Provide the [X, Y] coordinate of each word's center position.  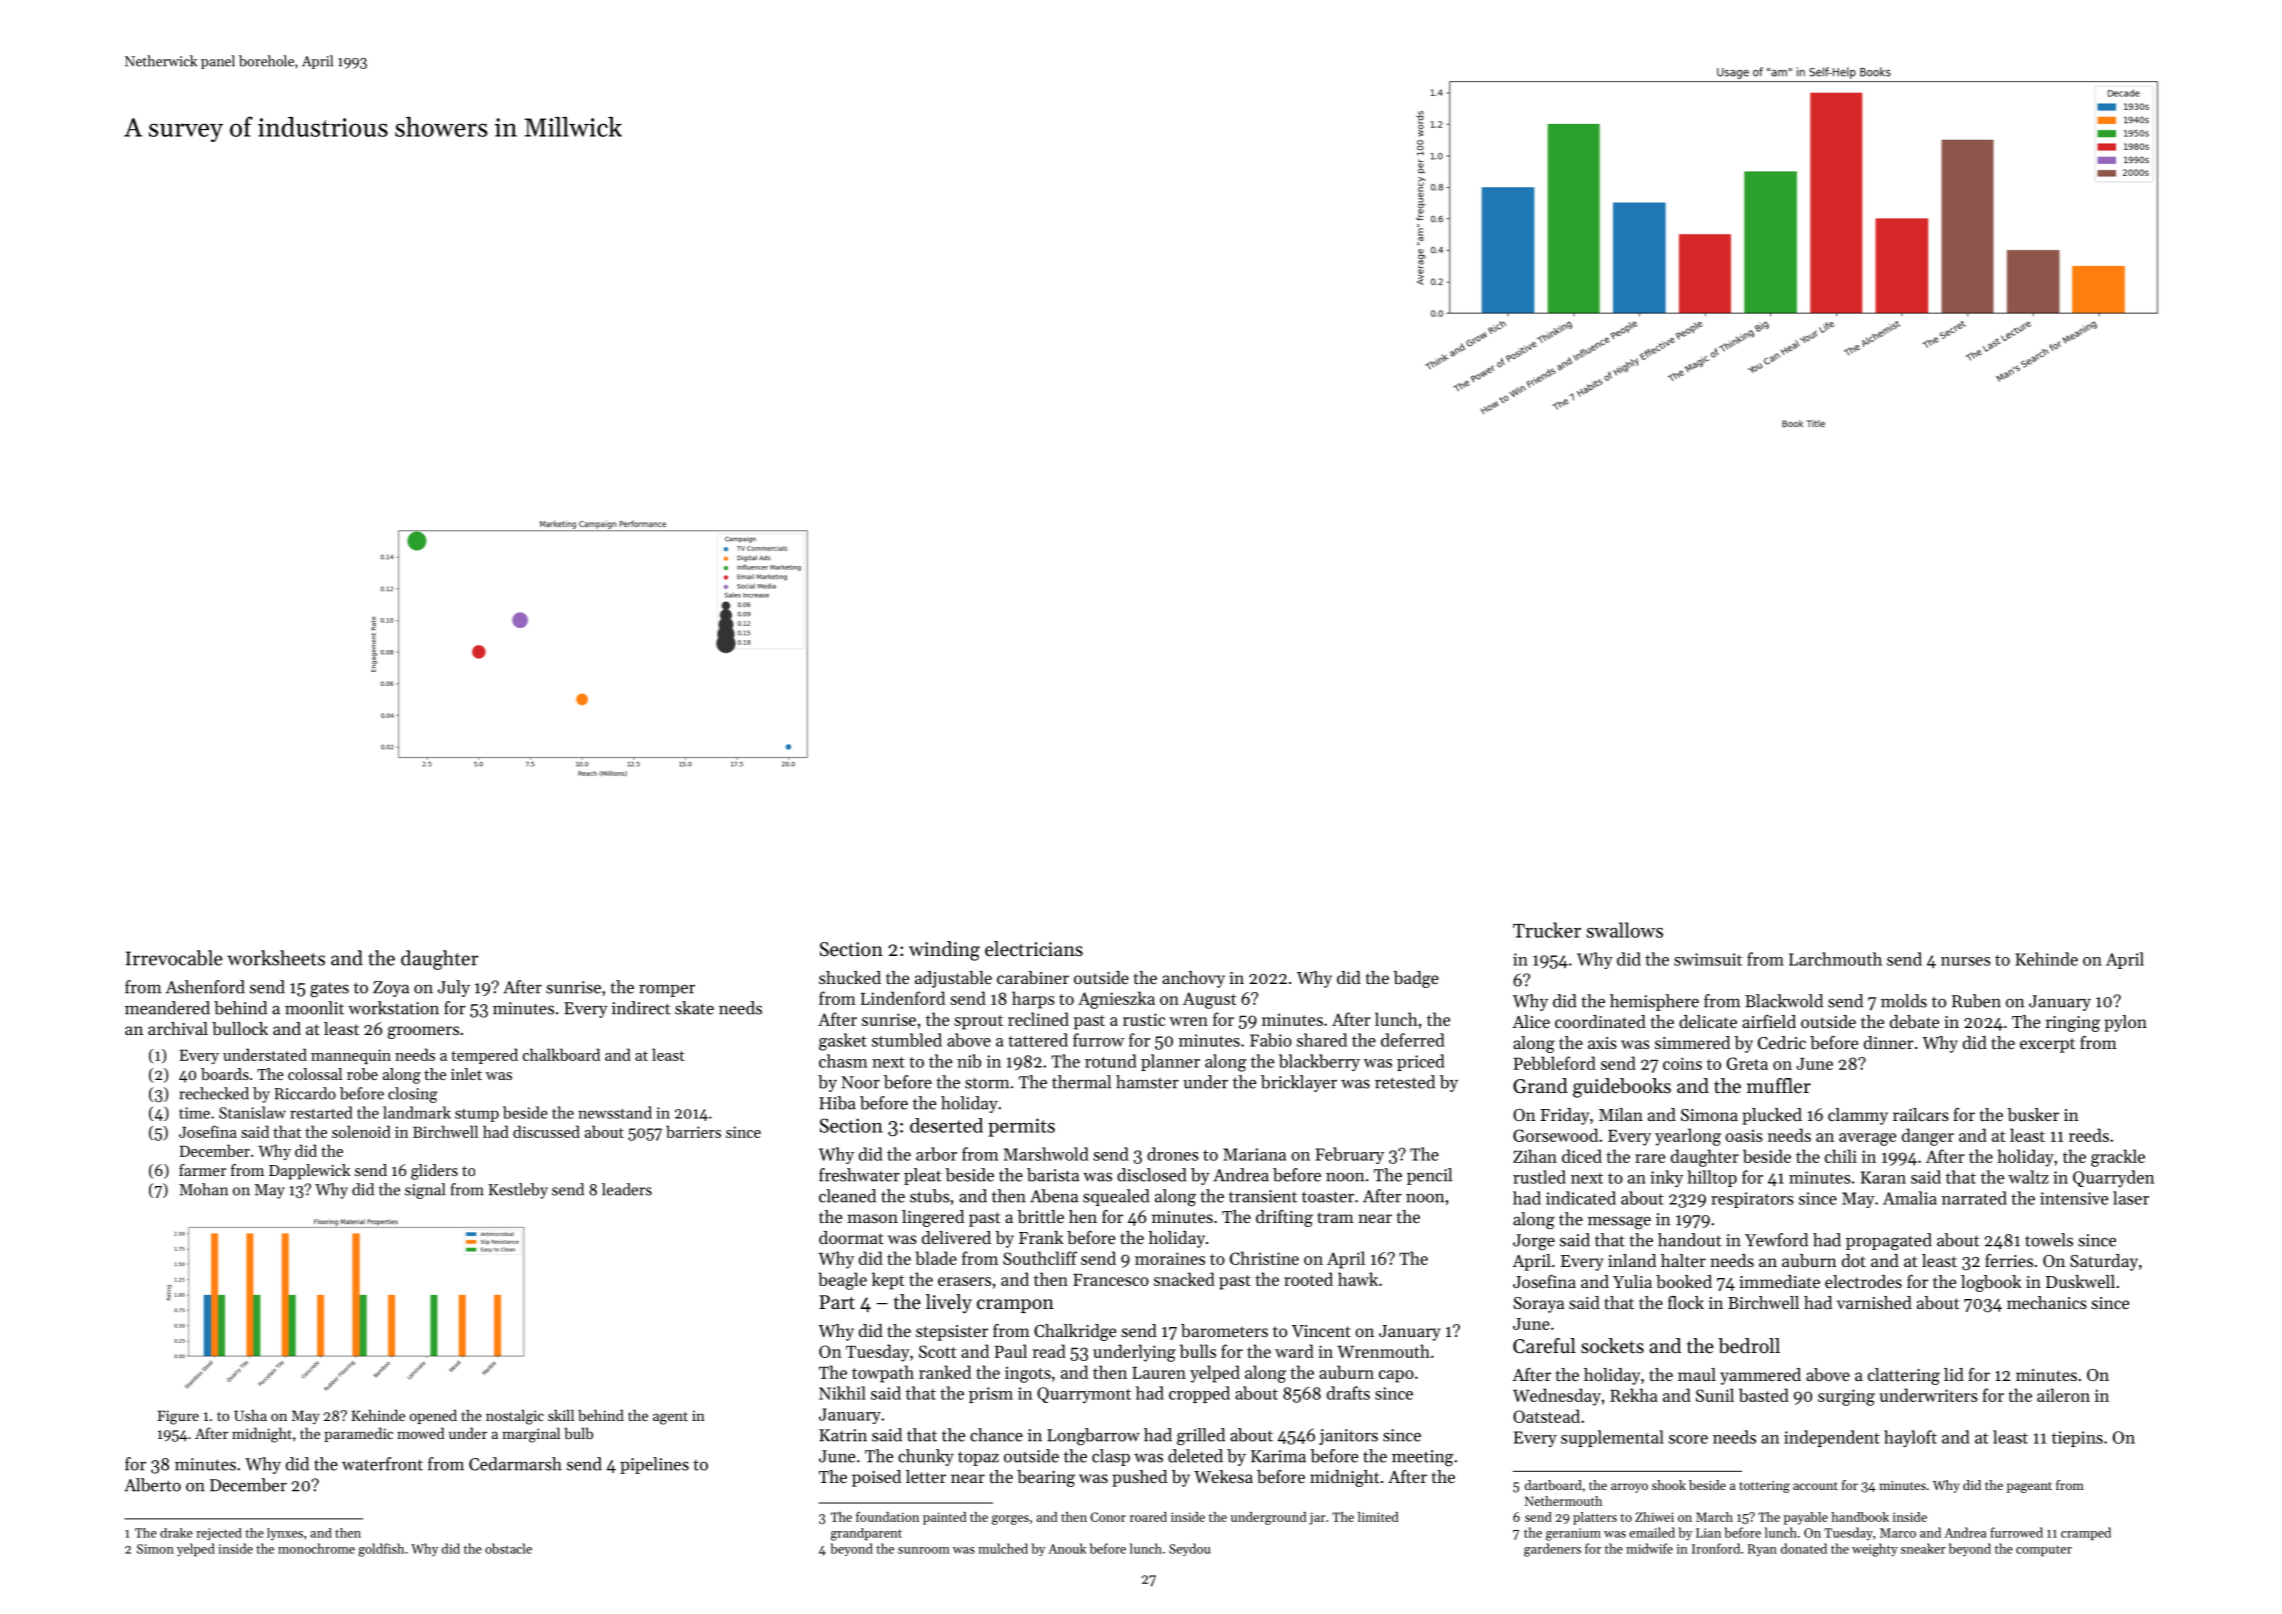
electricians [1034, 949]
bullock [240, 1028]
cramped [2086, 1533]
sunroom [924, 1550]
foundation [887, 1517]
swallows [1624, 930]
